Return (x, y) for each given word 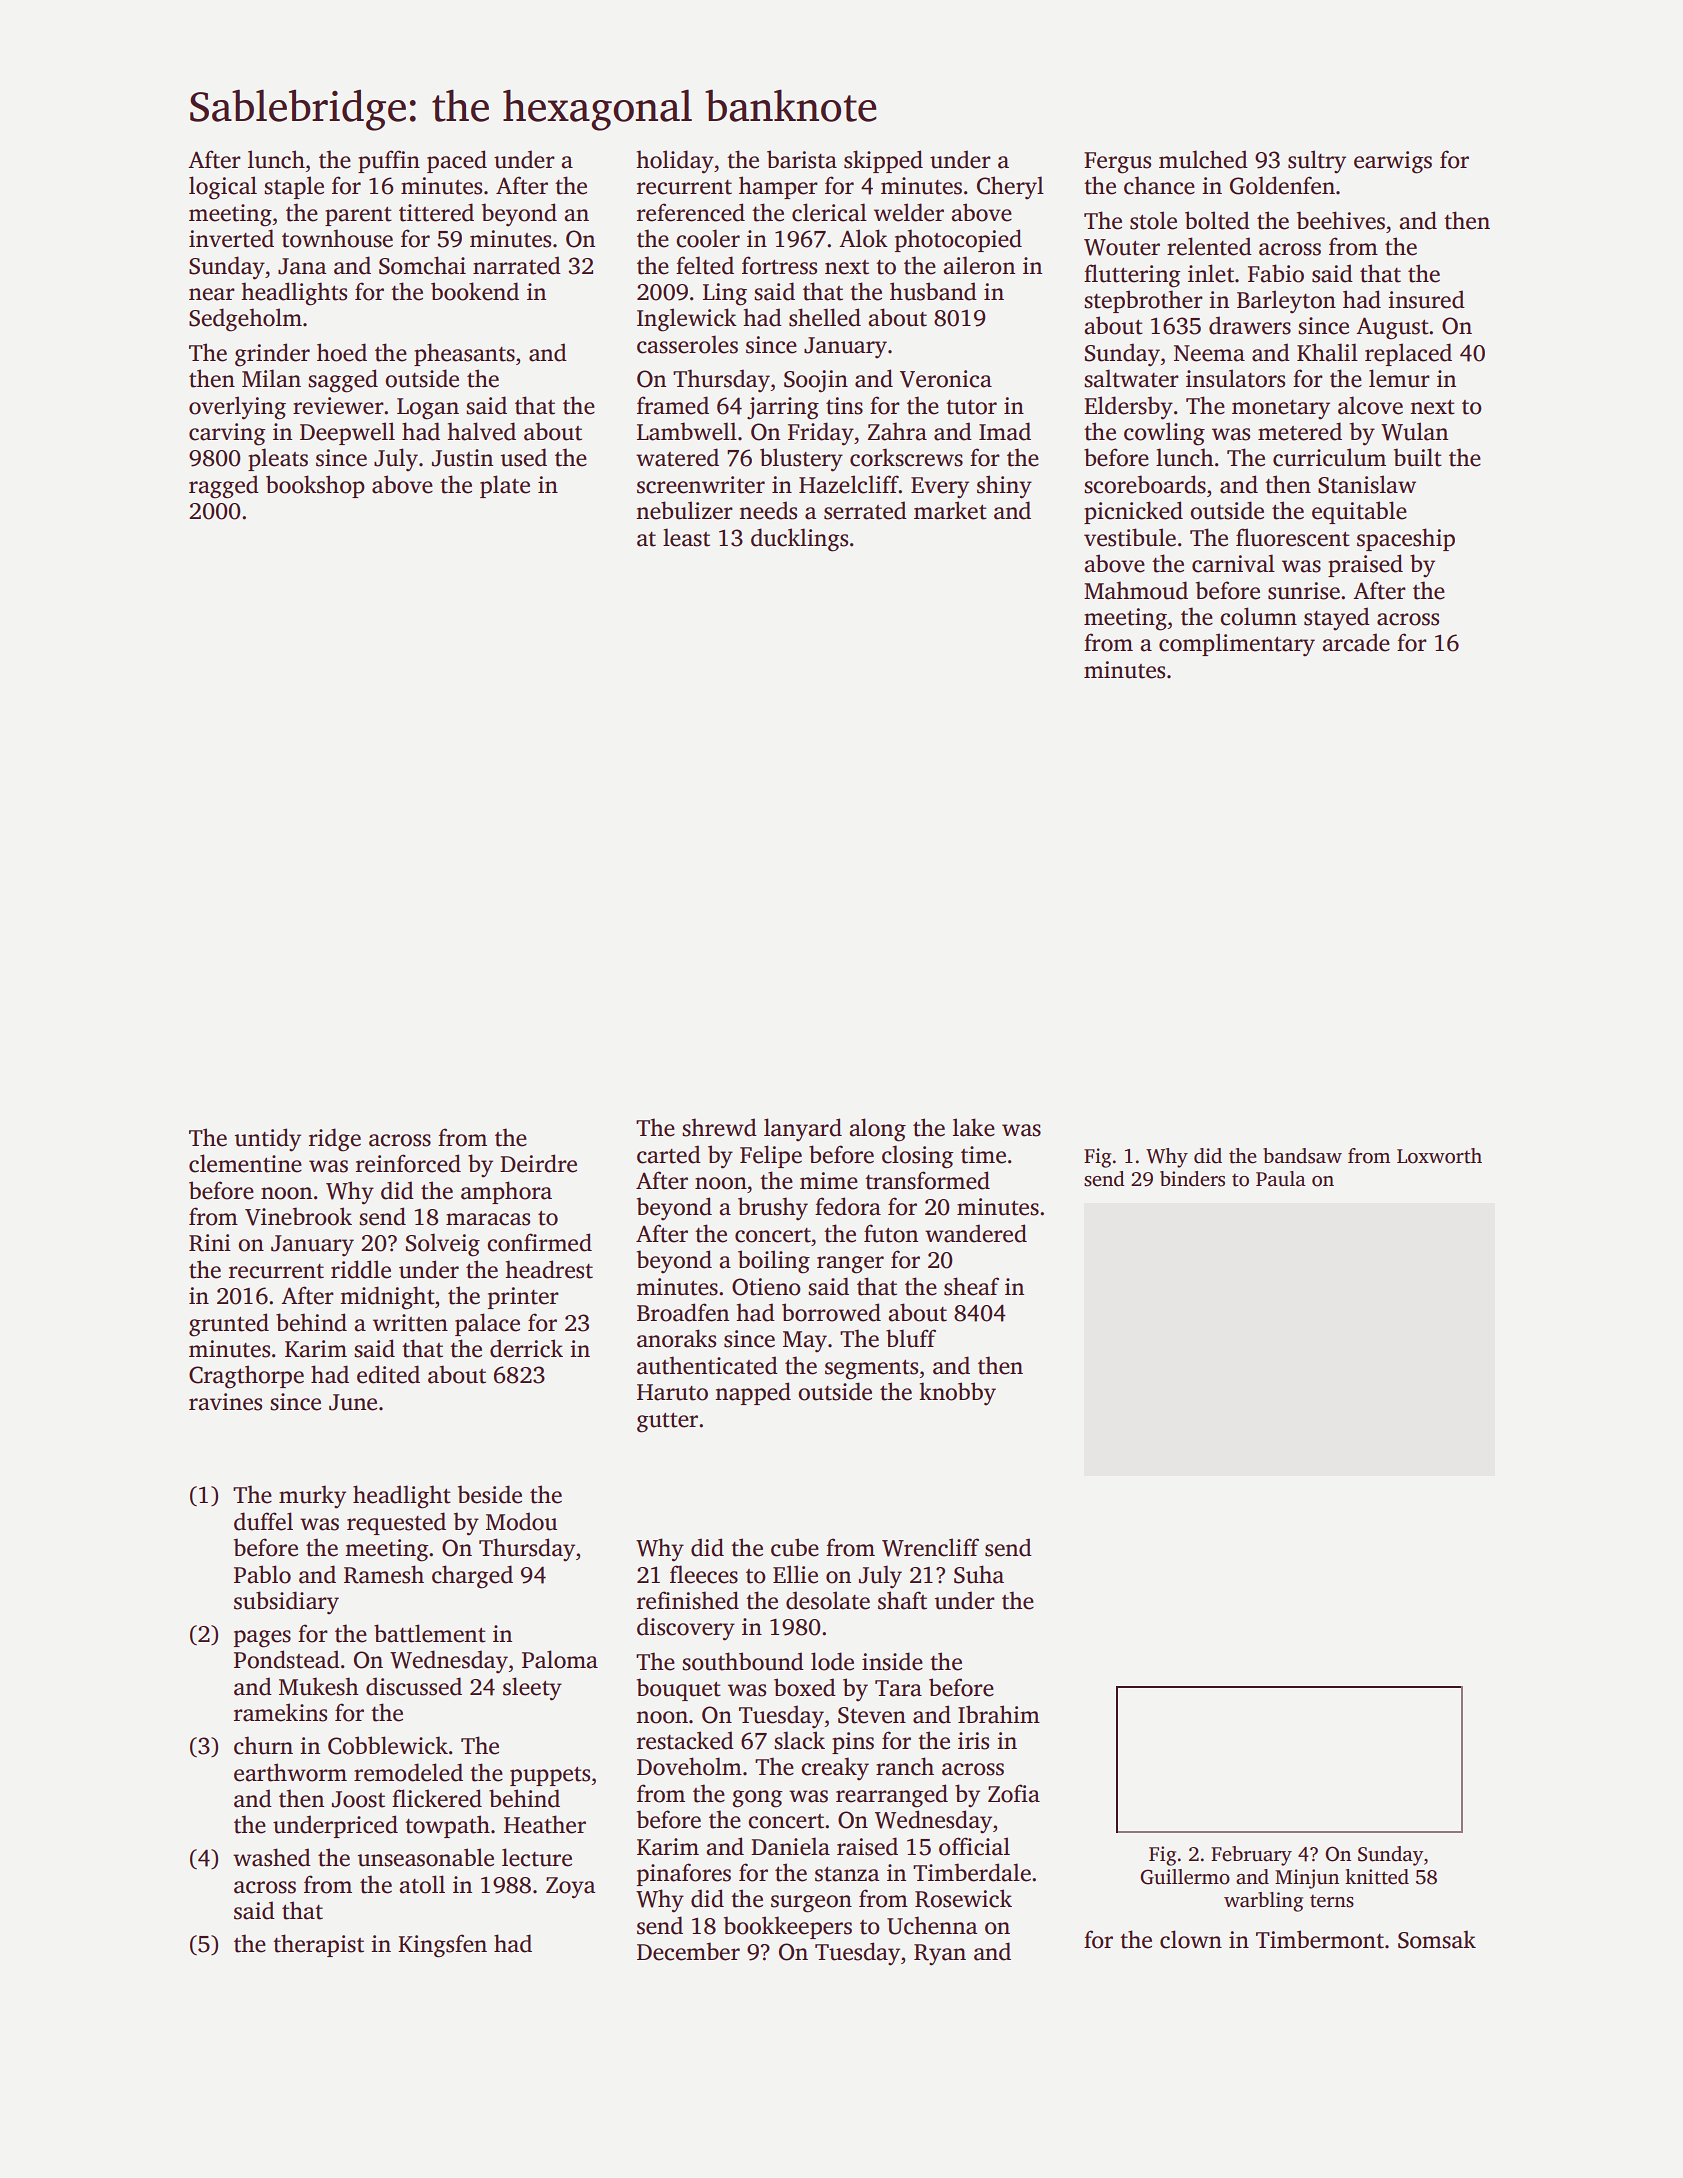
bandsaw (1302, 1156)
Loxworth (1439, 1156)
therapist (318, 1945)
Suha (979, 1574)
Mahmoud (1136, 590)
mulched (1203, 159)
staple (294, 187)
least (686, 537)
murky (312, 1497)
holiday (675, 162)
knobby (957, 1394)
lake (974, 1127)
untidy (268, 1140)
